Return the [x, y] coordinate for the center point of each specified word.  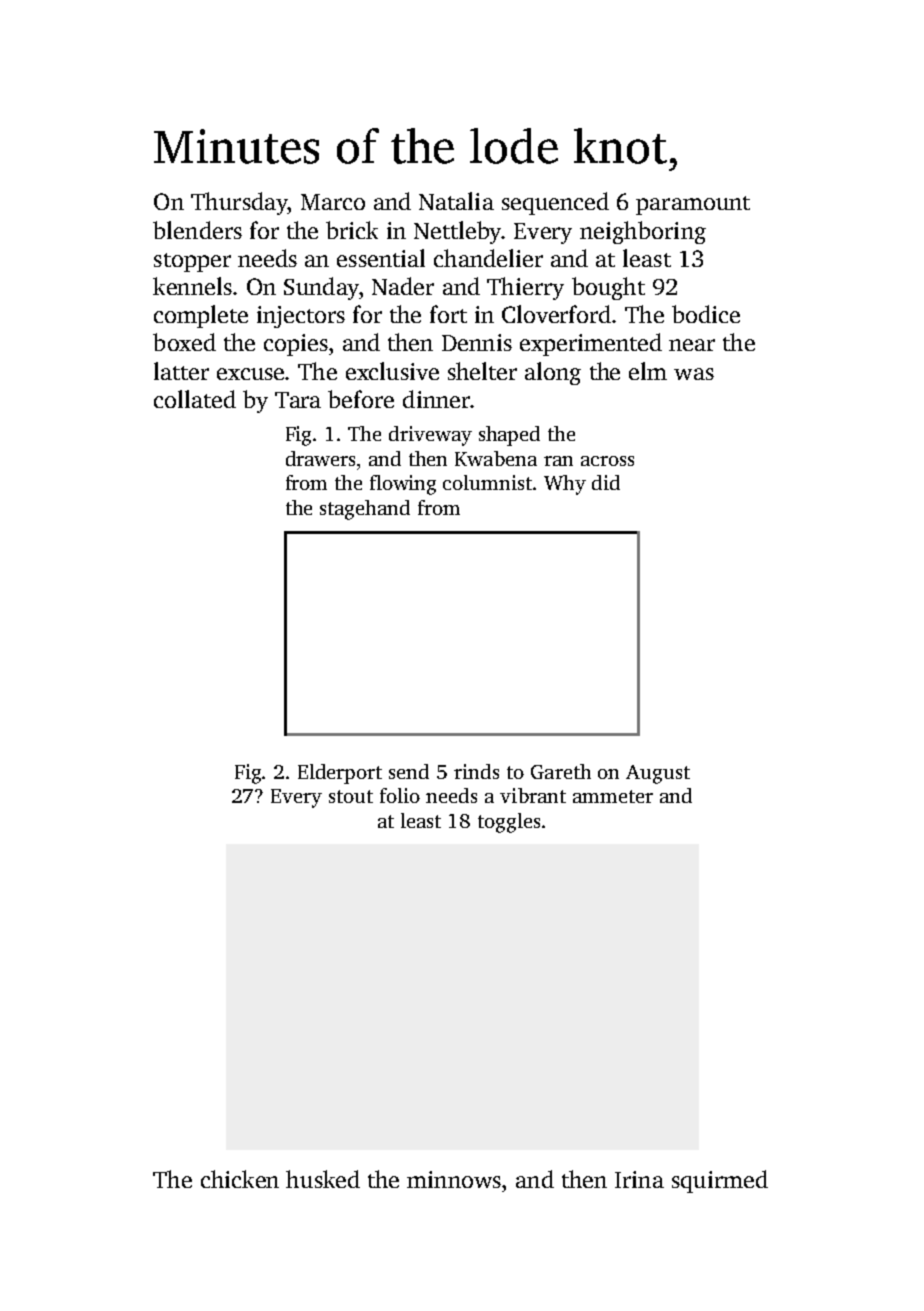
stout [351, 796]
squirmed [720, 1181]
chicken [240, 1179]
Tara [298, 400]
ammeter [613, 796]
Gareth [561, 771]
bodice [706, 314]
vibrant [533, 795]
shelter [482, 371]
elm [648, 371]
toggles [509, 823]
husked [323, 1179]
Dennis [477, 342]
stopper [192, 262]
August [658, 774]
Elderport [340, 774]
